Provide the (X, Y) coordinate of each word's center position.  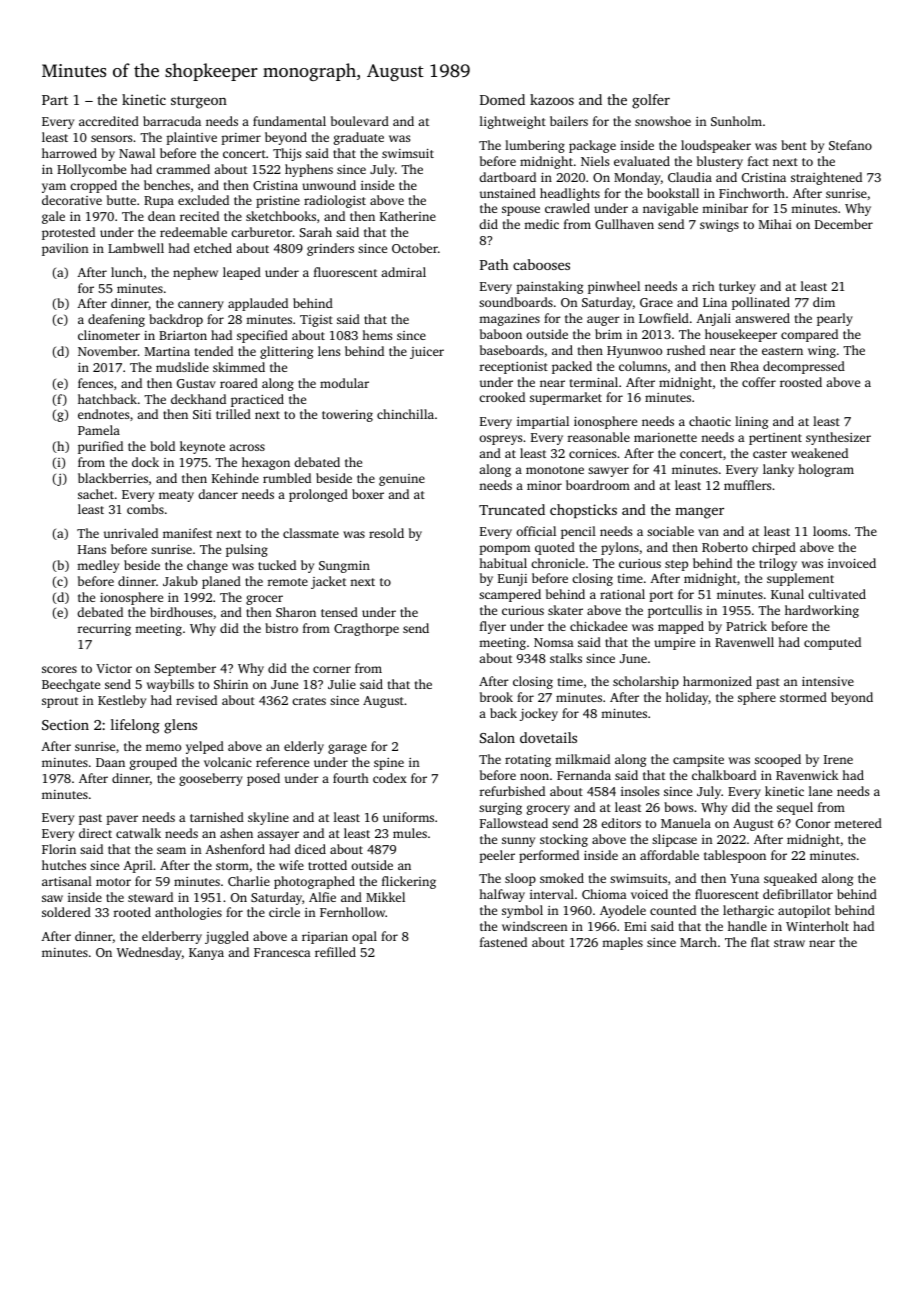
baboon (501, 334)
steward (150, 897)
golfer (651, 101)
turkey (737, 287)
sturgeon (199, 102)
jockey (539, 714)
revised (196, 700)
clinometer (109, 335)
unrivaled (131, 533)
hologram (826, 470)
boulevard (360, 121)
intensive (828, 681)
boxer (368, 494)
